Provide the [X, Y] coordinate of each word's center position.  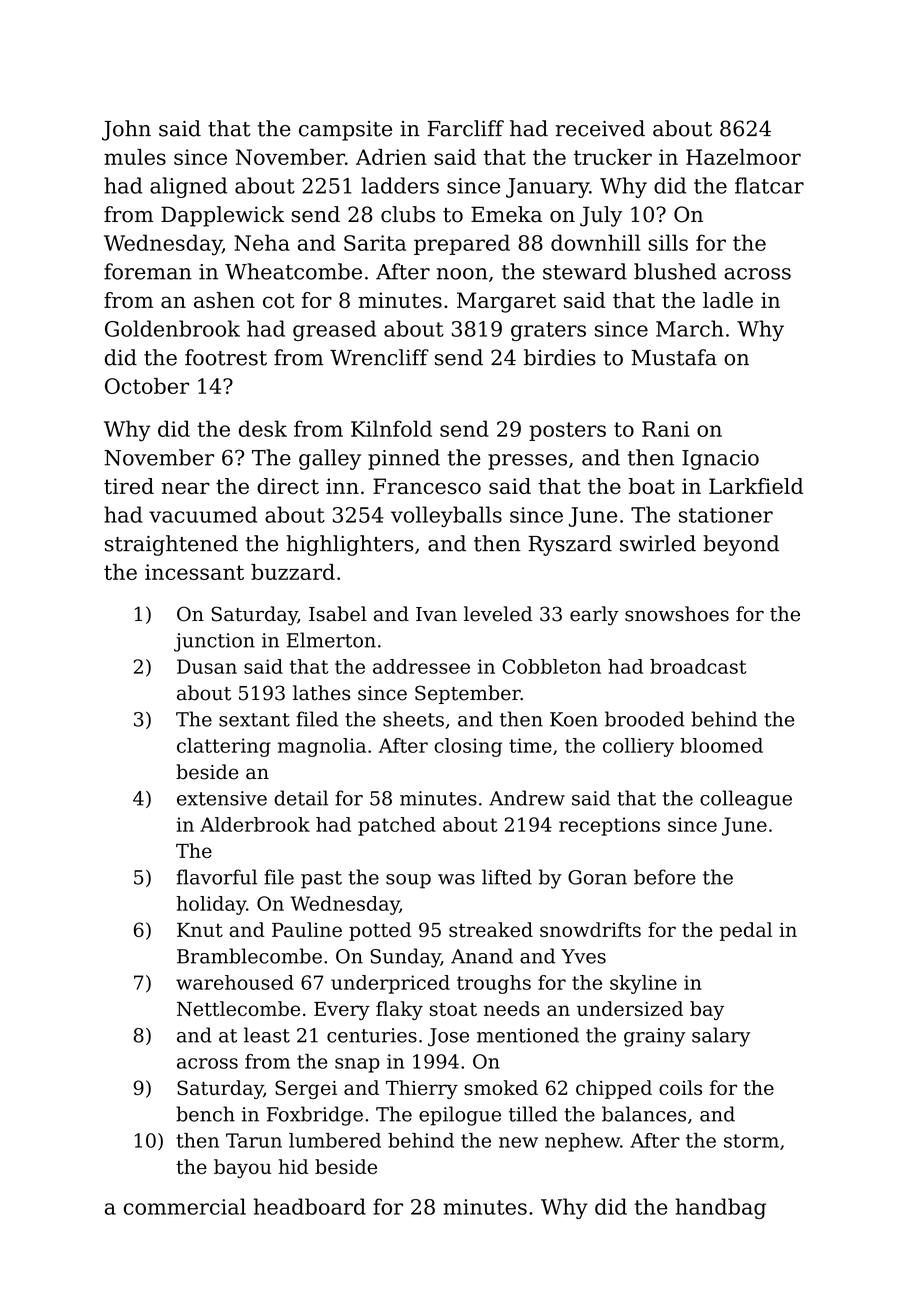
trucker [613, 157]
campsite [345, 131]
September [468, 694]
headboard [310, 1206]
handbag [720, 1208]
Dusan [207, 666]
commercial [185, 1206]
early [594, 616]
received [600, 128]
